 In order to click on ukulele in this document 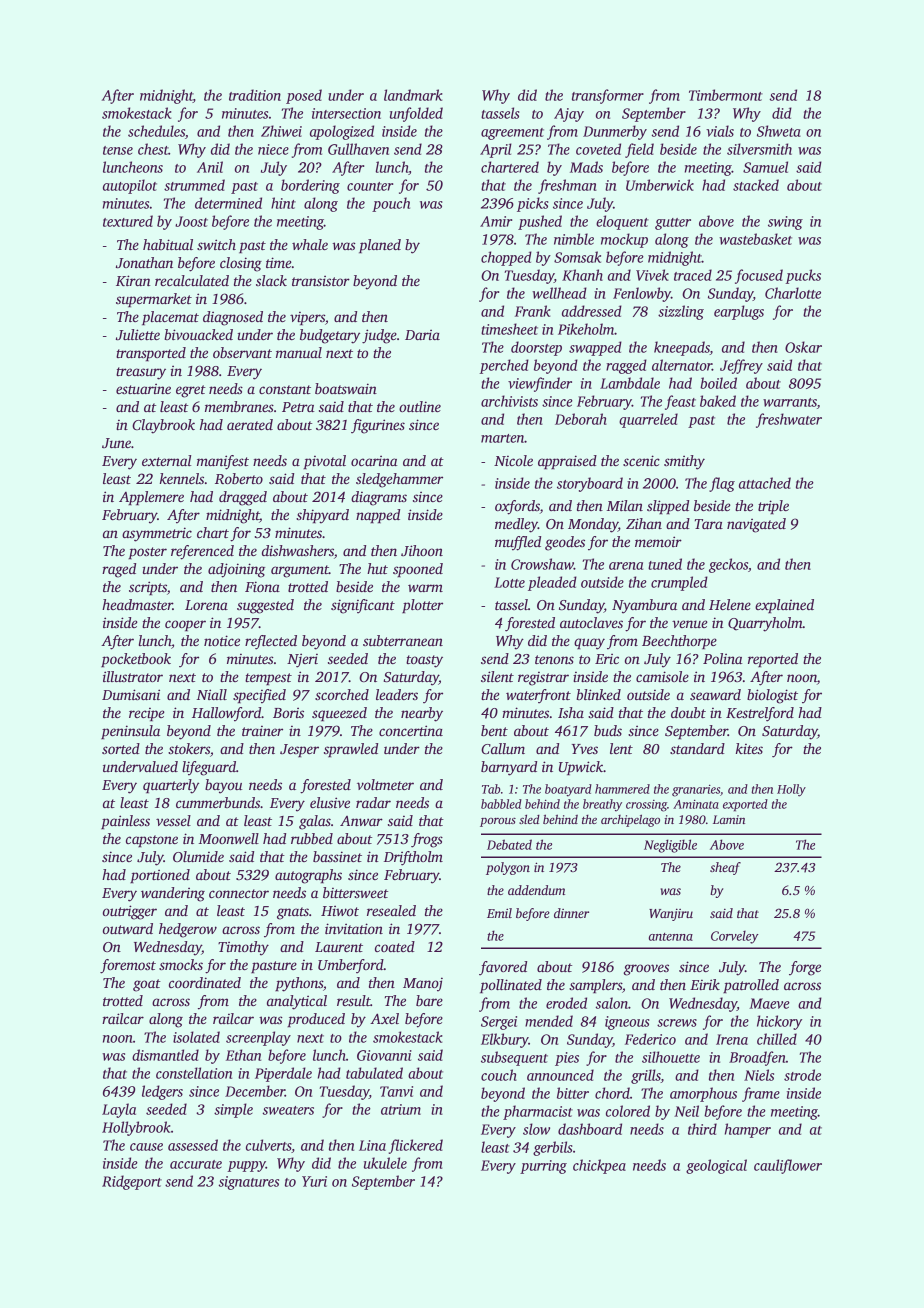, I will do `click(385, 1163)`.
